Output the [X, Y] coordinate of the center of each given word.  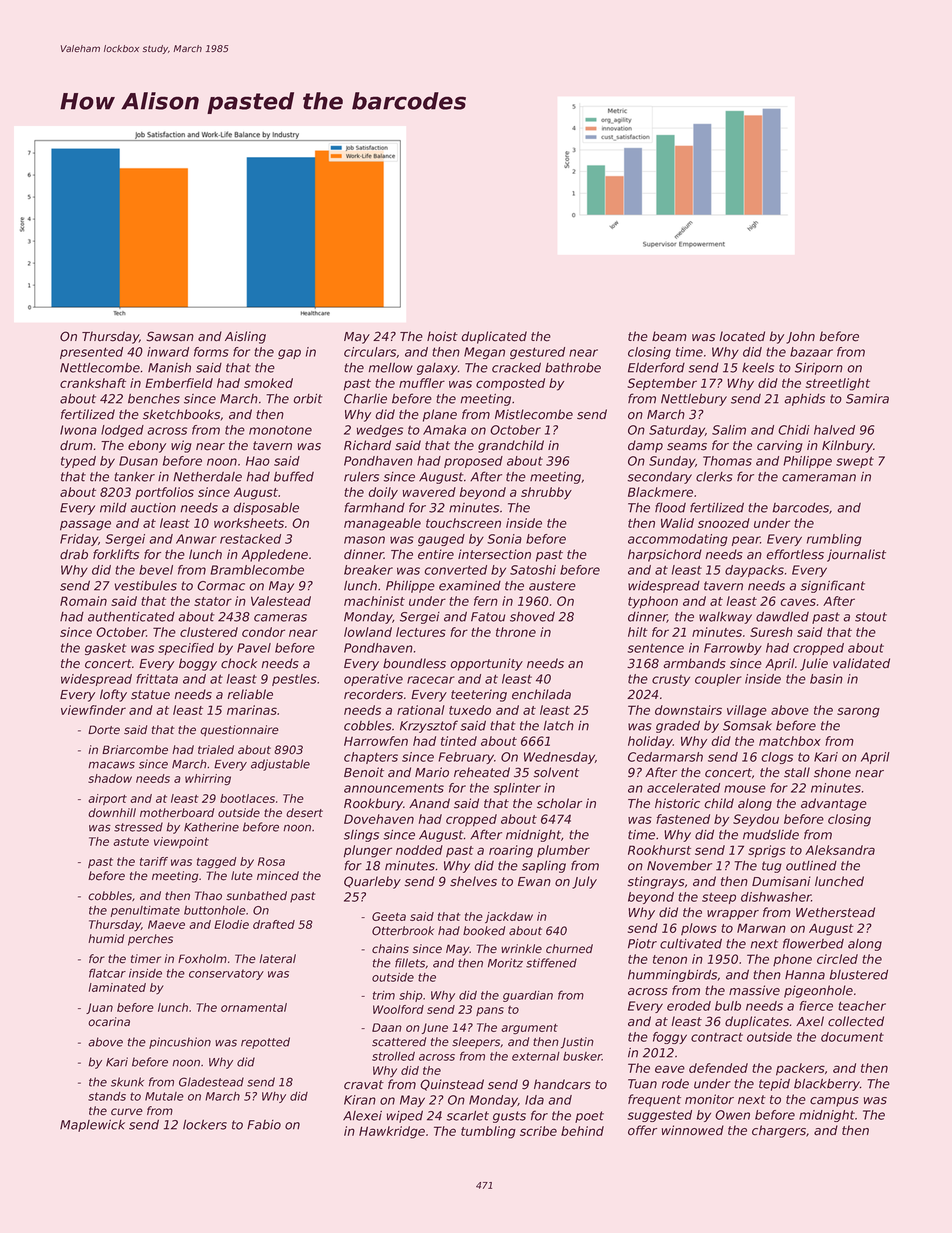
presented [91, 353]
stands [107, 1096]
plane [440, 415]
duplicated [494, 337]
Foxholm [202, 959]
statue [150, 695]
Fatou [488, 617]
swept [855, 462]
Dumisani [781, 881]
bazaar [811, 352]
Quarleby [372, 882]
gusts [509, 1117]
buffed [294, 476]
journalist [856, 555]
